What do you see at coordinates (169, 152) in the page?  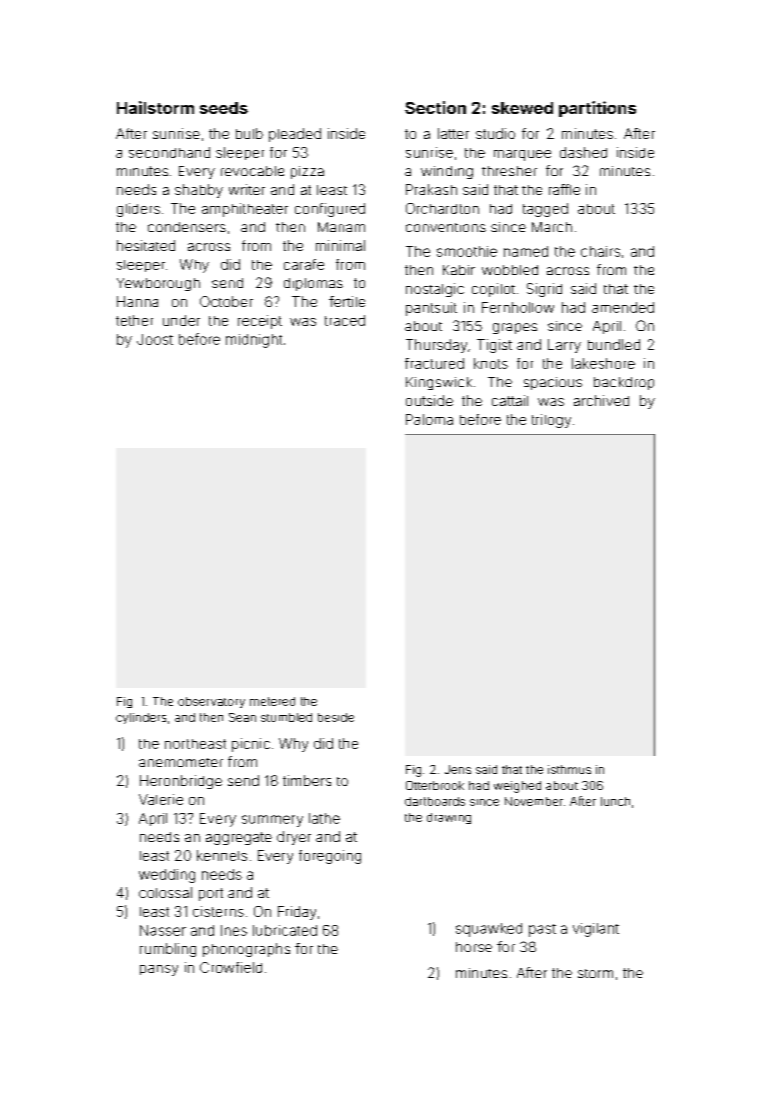 I see `secondhand` at bounding box center [169, 152].
